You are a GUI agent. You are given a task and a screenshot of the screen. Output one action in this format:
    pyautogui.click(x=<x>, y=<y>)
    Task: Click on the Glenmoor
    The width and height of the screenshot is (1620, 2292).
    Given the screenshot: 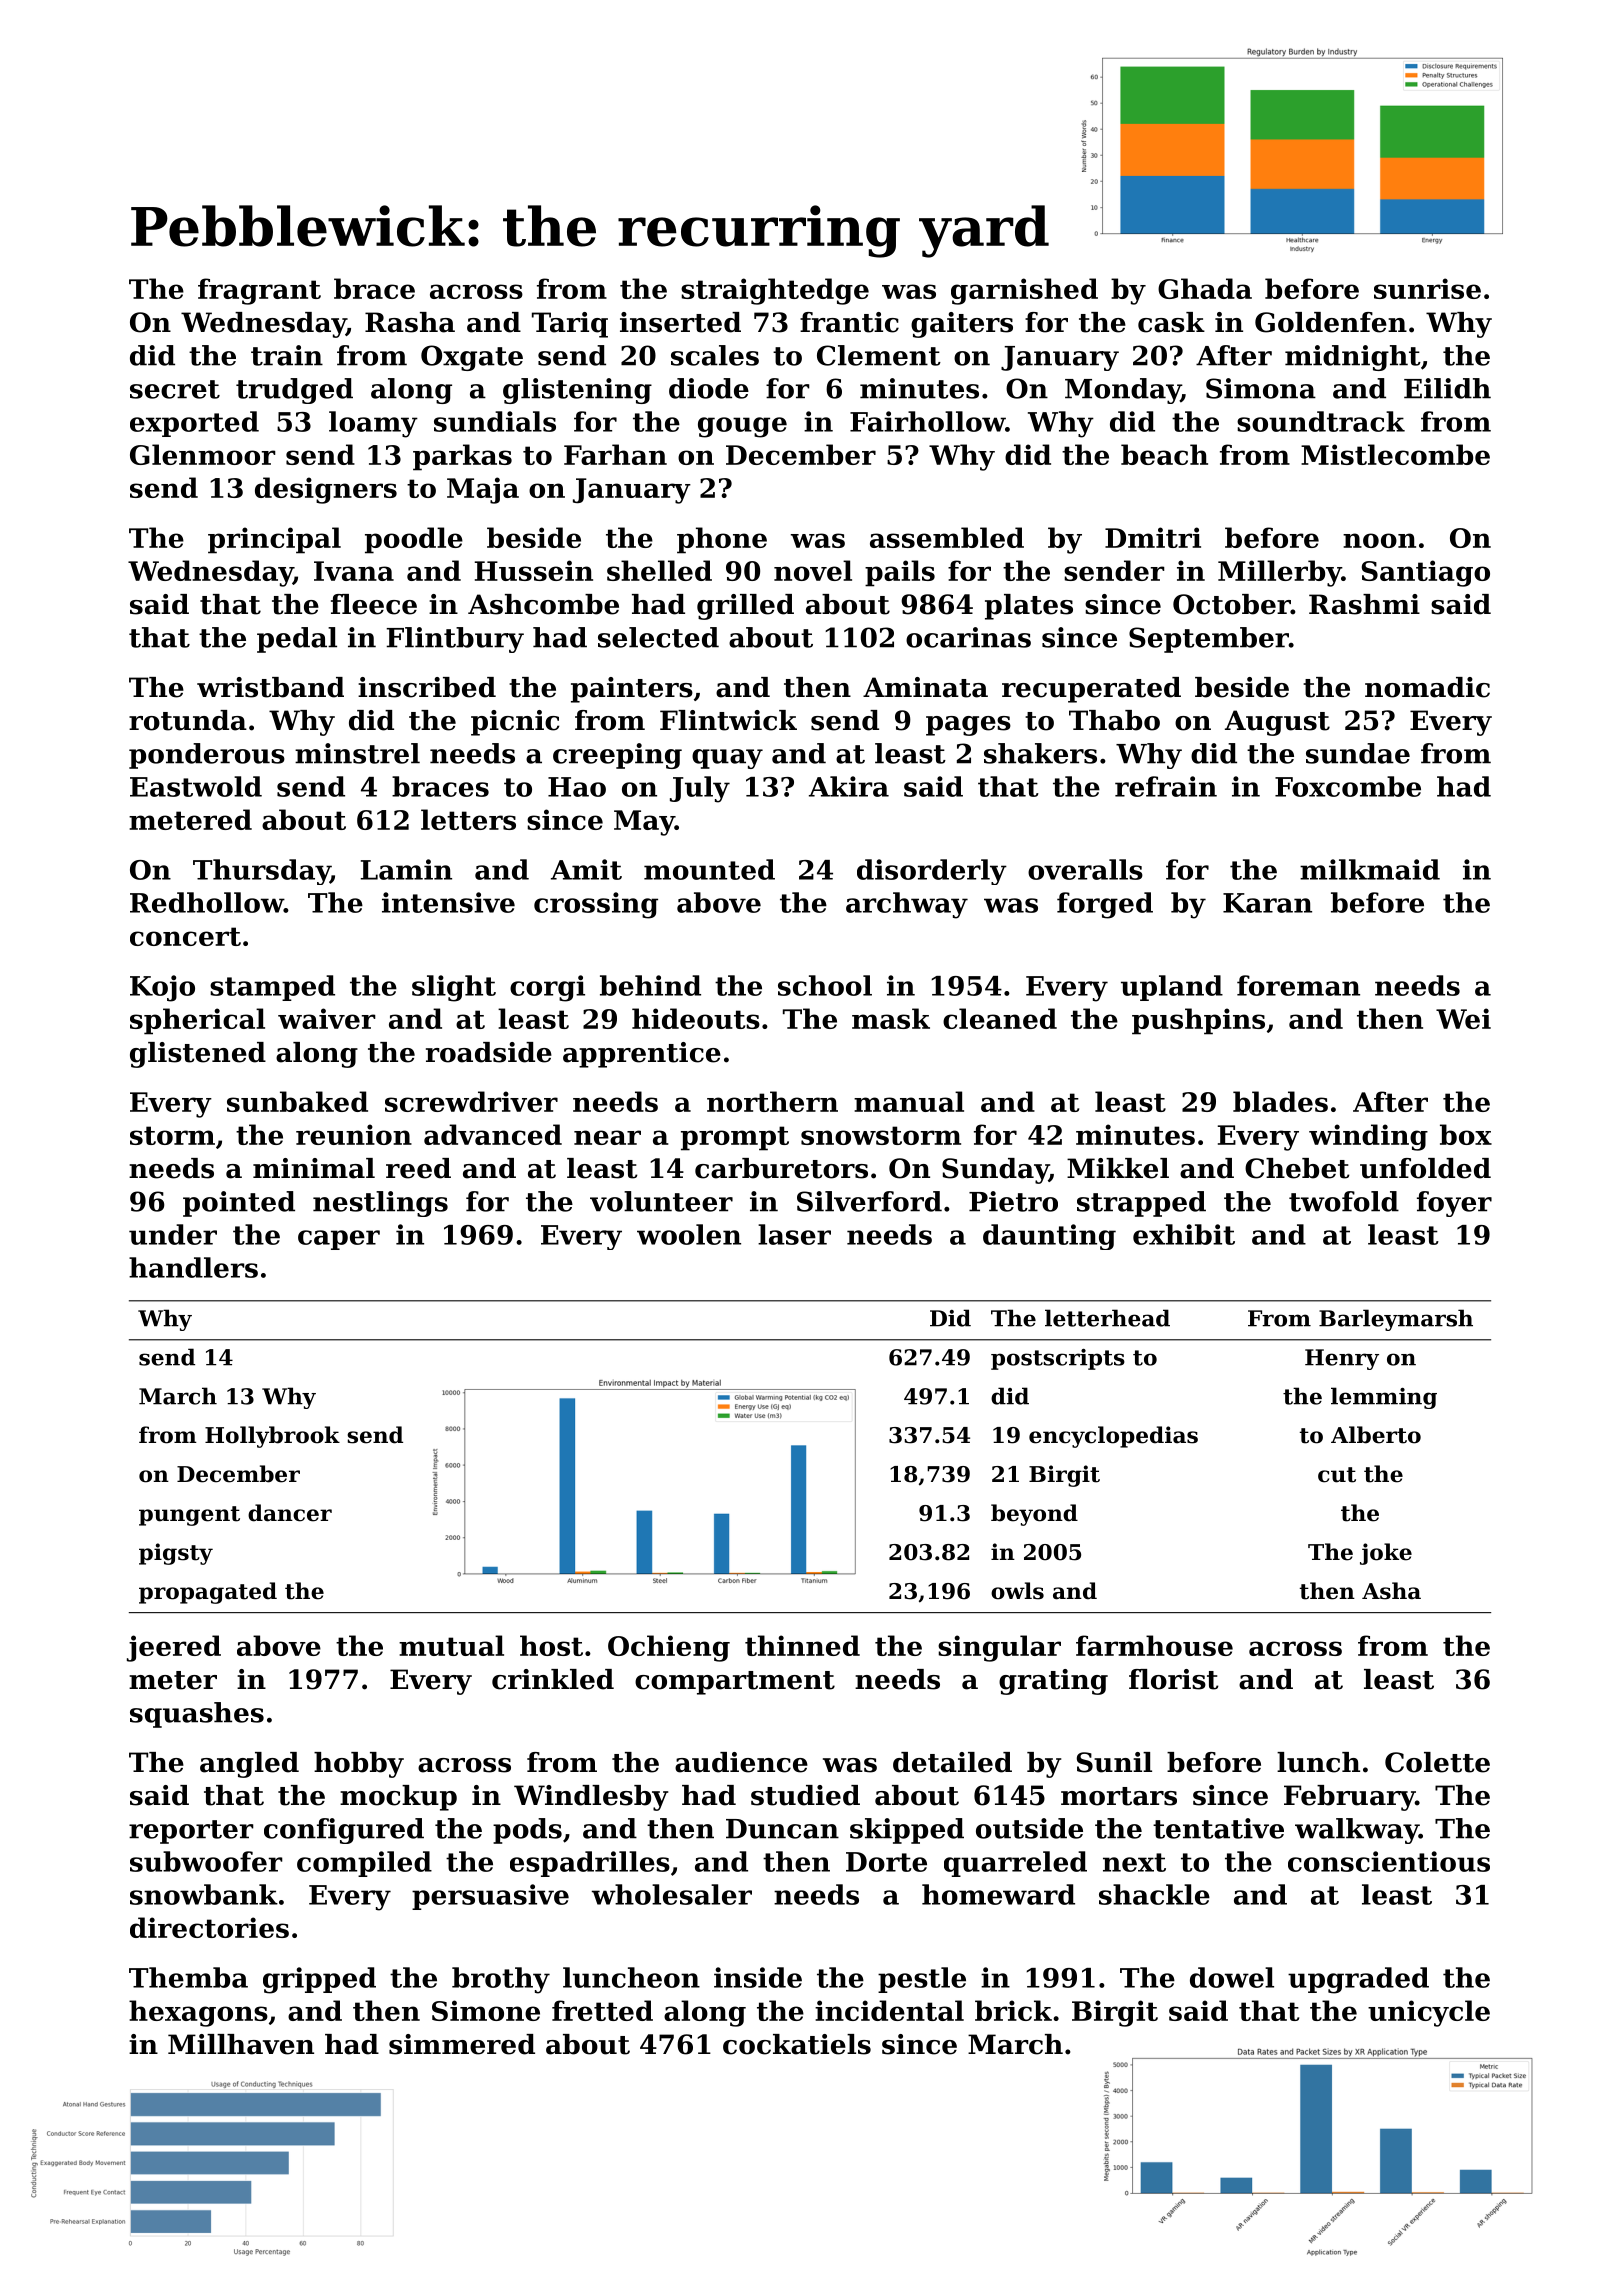 What is the action you would take?
    pyautogui.click(x=203, y=454)
